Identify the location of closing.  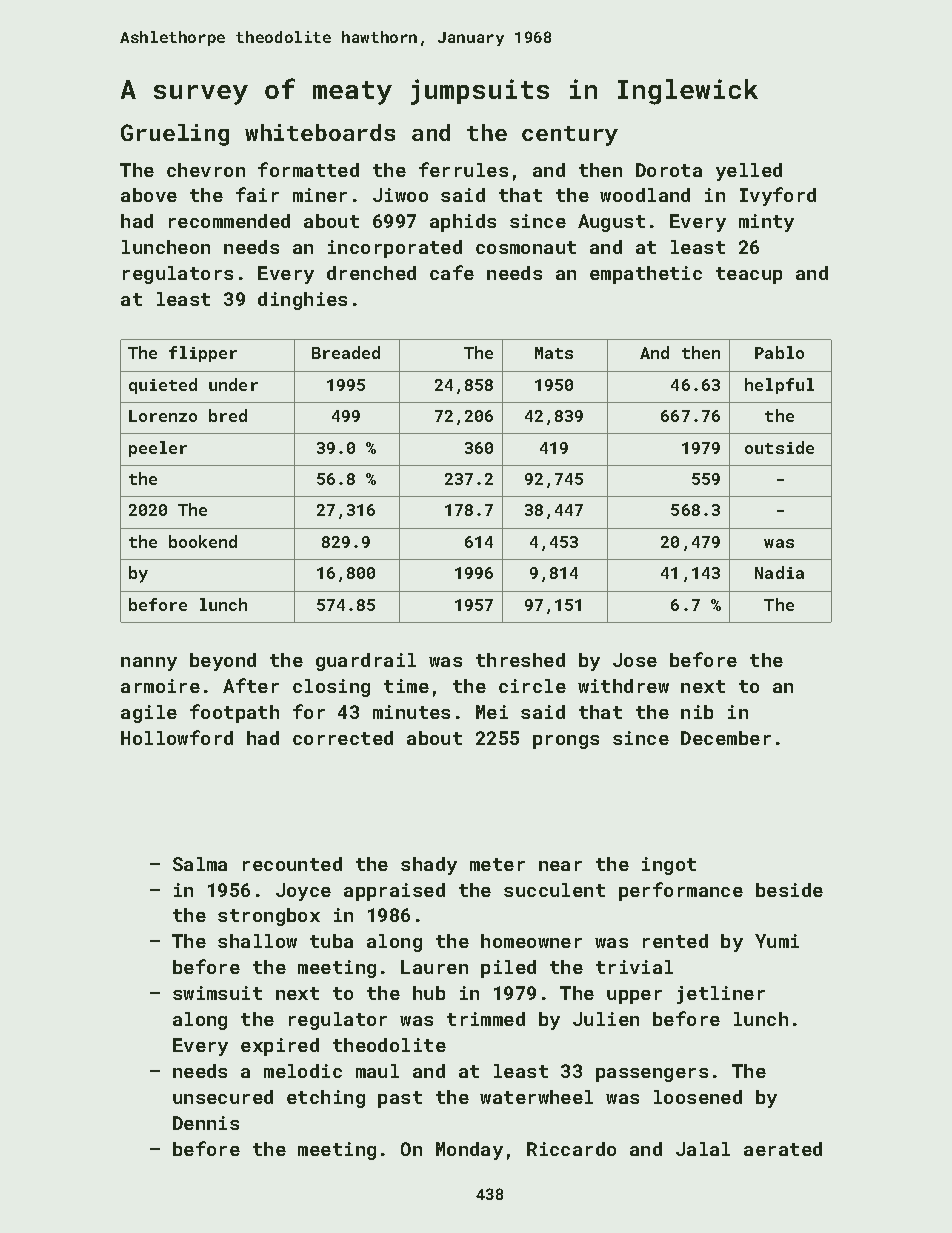
(331, 688).
